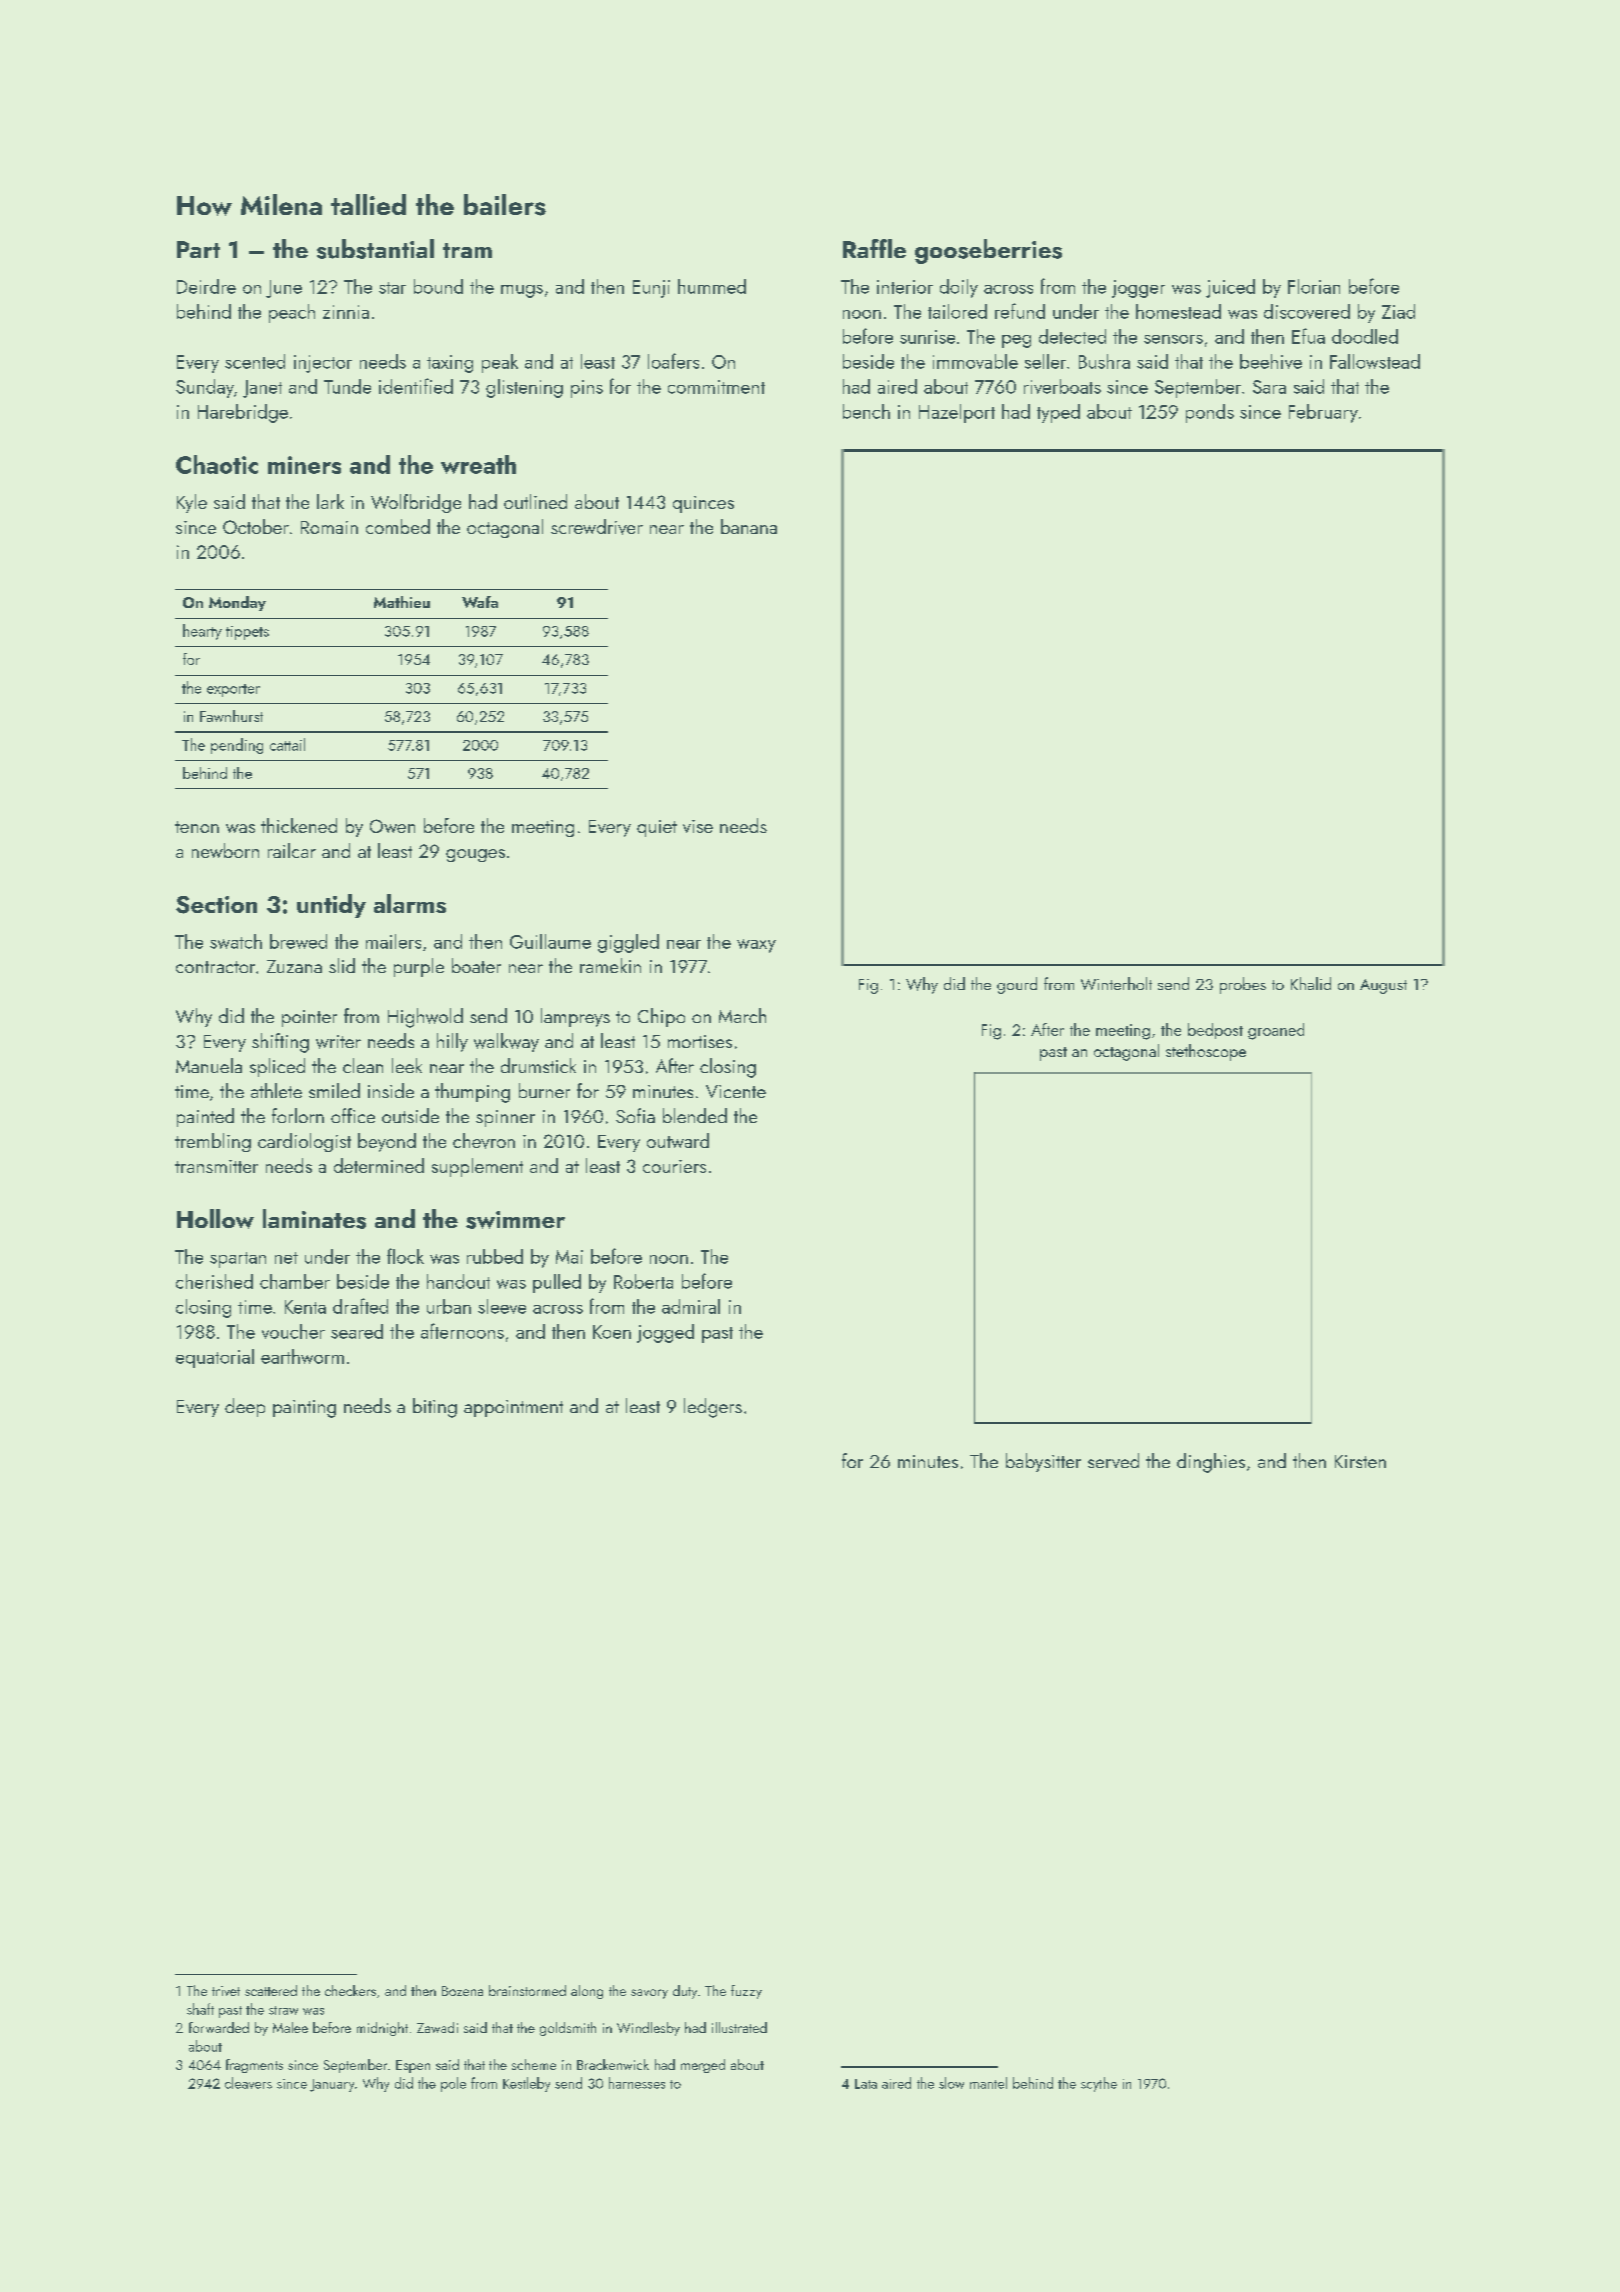  What do you see at coordinates (304, 1409) in the page?
I see `painting` at bounding box center [304, 1409].
